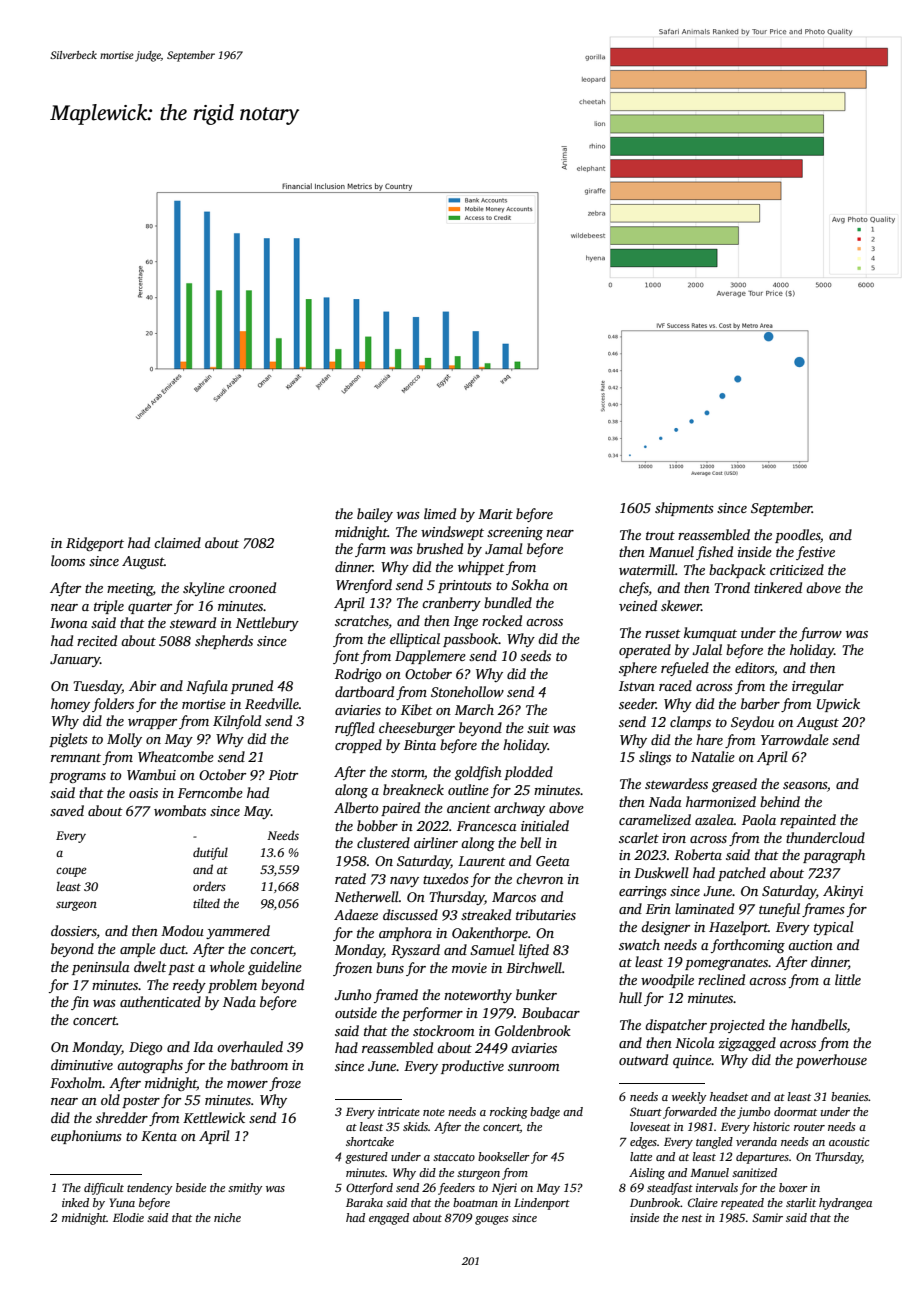 This page has height=1308, width=924. I want to click on smithy, so click(245, 1189).
